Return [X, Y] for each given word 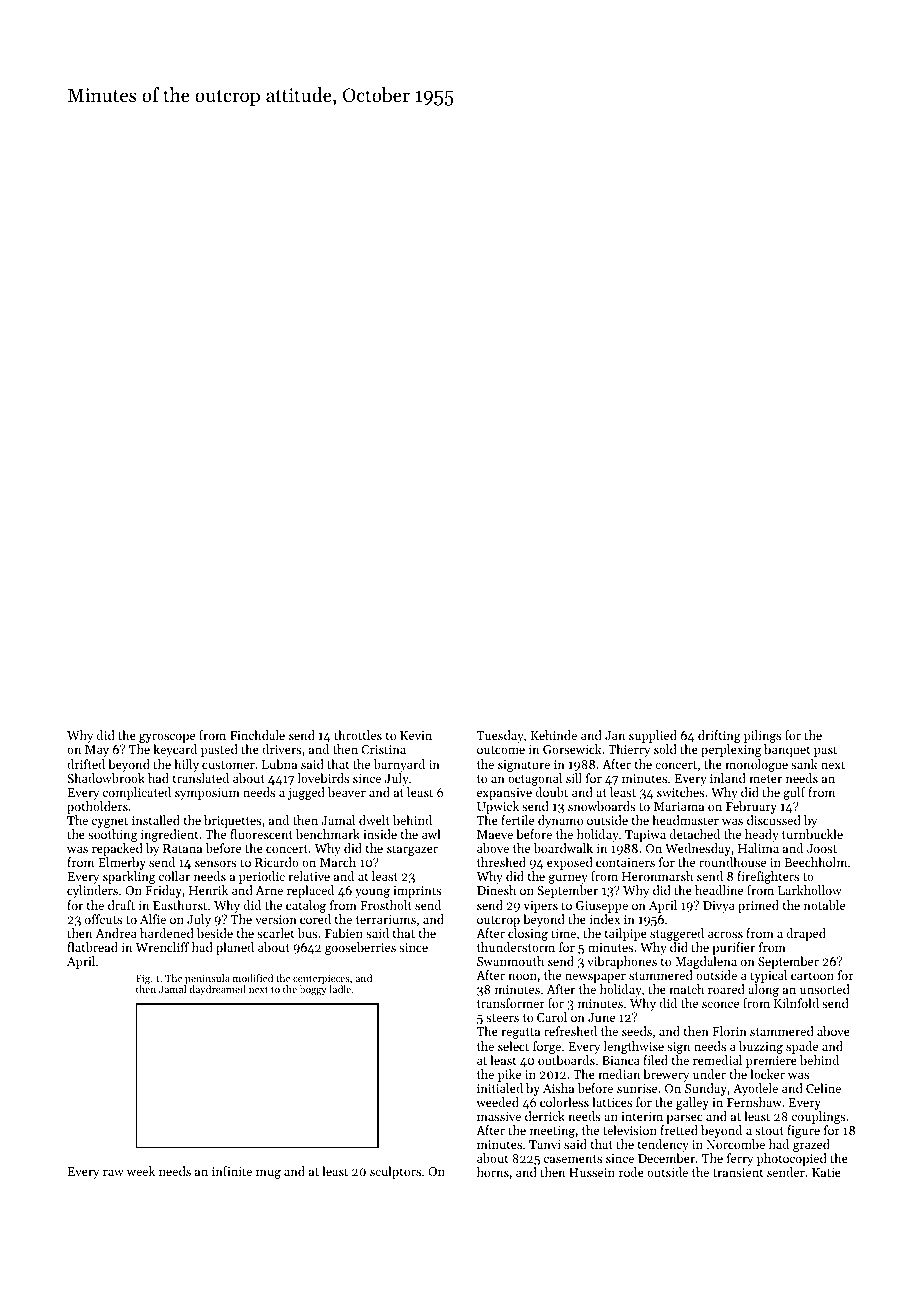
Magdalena [706, 962]
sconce [720, 1004]
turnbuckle [812, 834]
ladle [340, 989]
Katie [826, 1172]
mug [268, 1174]
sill [574, 778]
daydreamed [218, 990]
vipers [541, 907]
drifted [86, 764]
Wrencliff [162, 947]
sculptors [395, 1172]
